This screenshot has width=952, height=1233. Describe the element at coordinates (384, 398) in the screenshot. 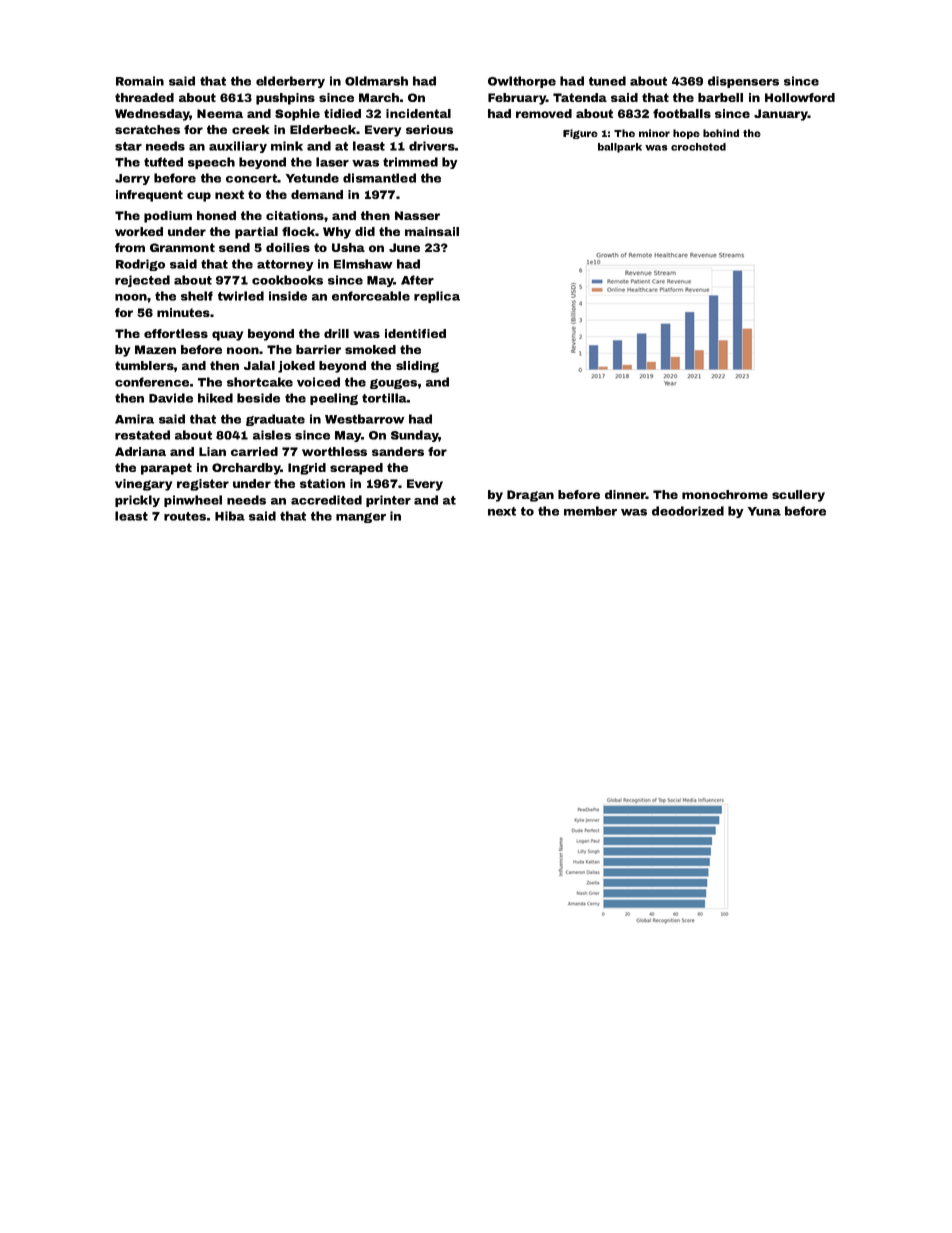

I see `tortilla` at that location.
